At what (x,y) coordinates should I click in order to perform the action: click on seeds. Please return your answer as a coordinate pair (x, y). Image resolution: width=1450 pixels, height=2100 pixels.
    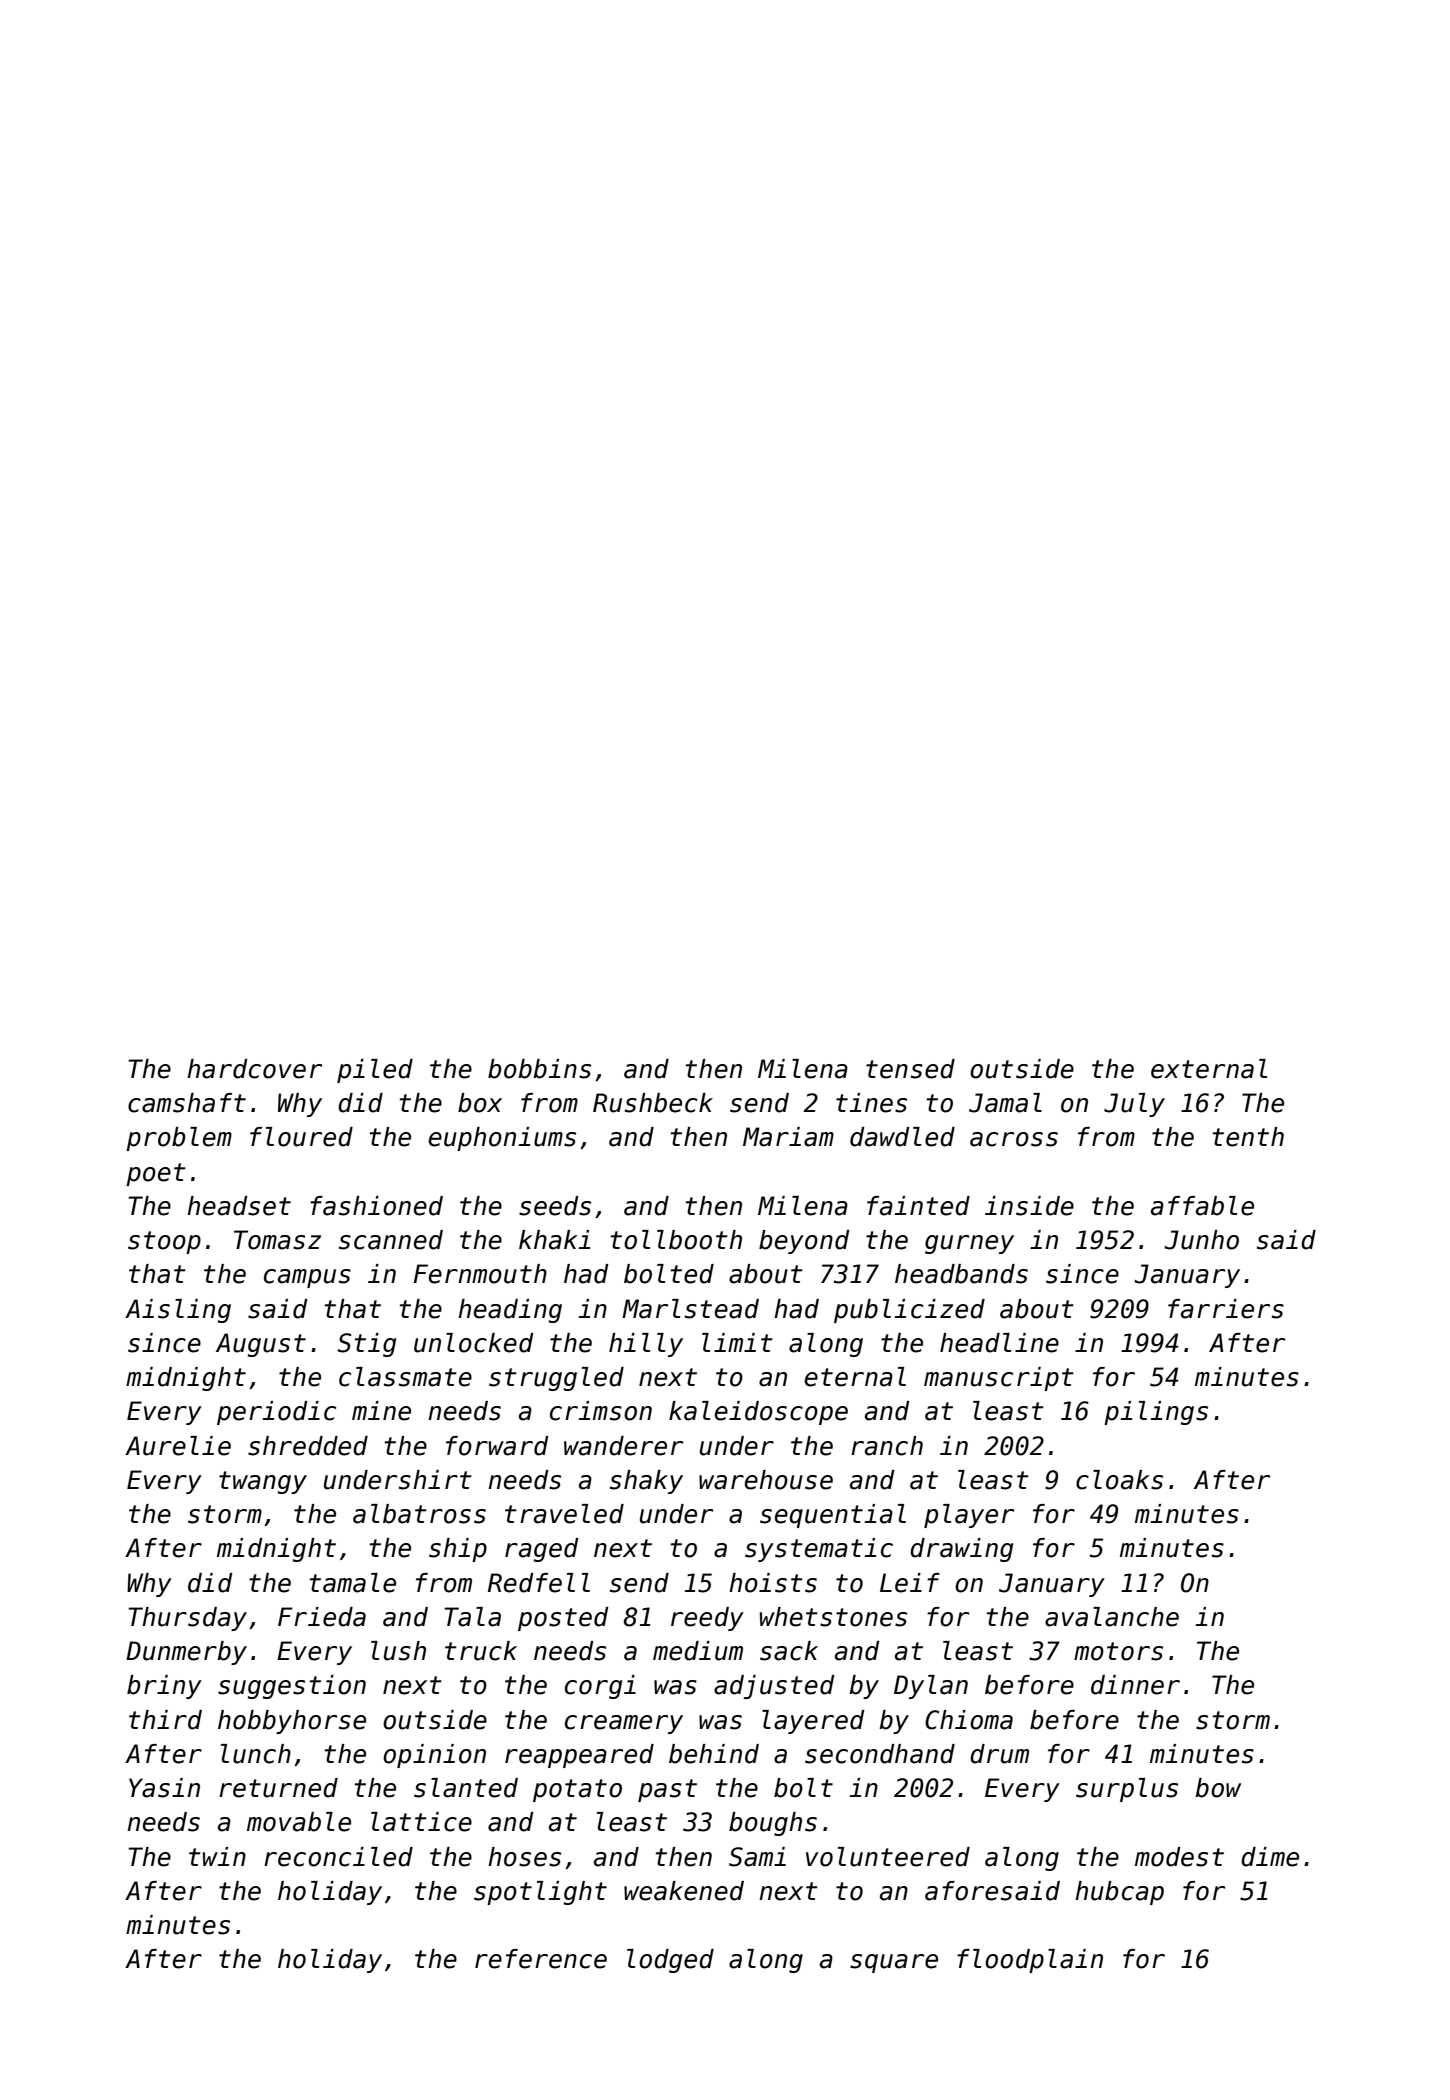
    Looking at the image, I should click on (555, 1206).
